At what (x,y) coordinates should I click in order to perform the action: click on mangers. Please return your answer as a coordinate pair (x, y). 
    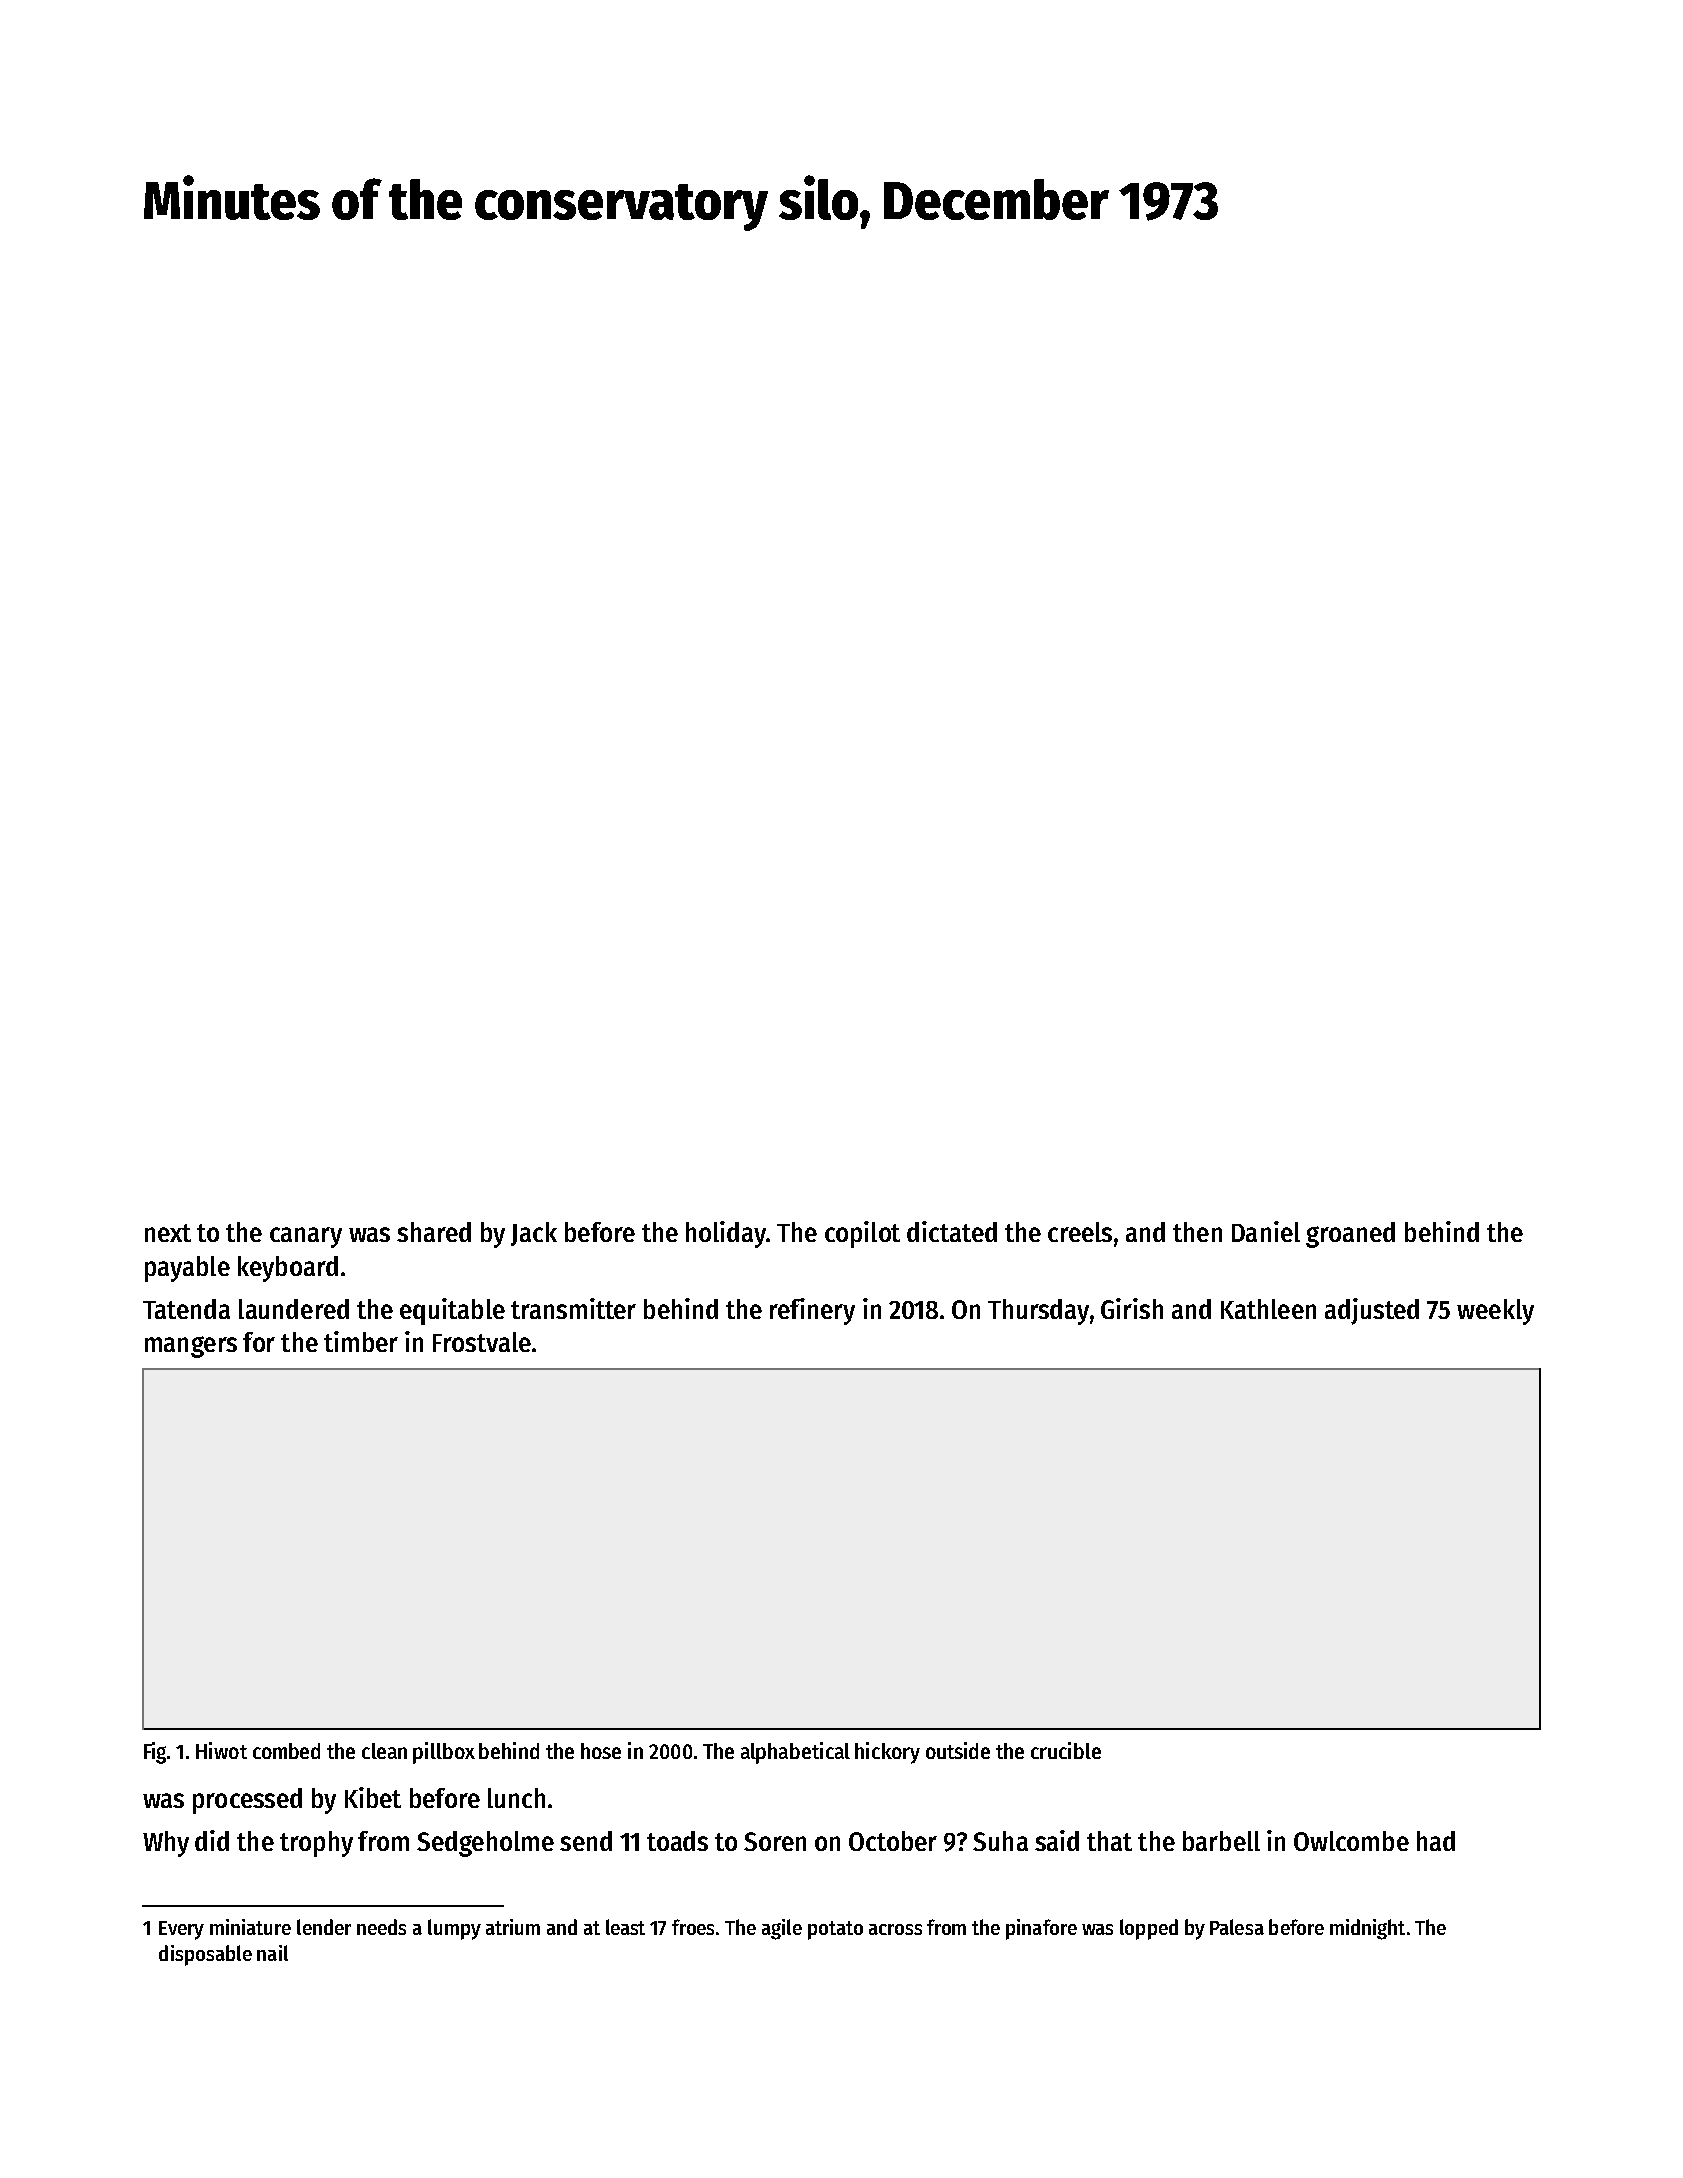
    Looking at the image, I should click on (191, 1347).
